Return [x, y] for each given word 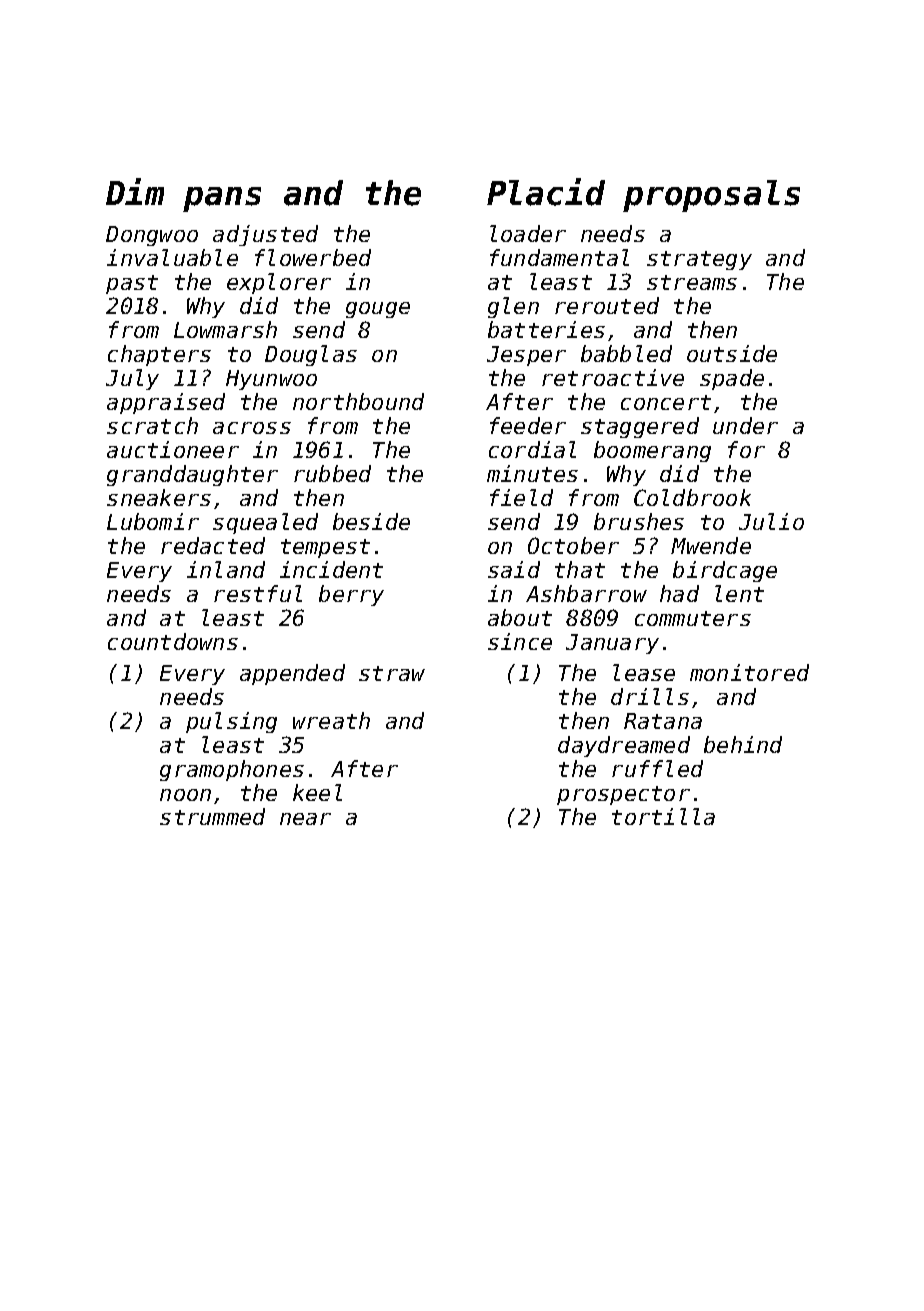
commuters [693, 618]
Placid [546, 192]
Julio [771, 521]
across [252, 428]
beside [371, 521]
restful [258, 593]
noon [185, 795]
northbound [358, 401]
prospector [623, 795]
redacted [213, 545]
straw [392, 673]
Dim [135, 191]
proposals [711, 196]
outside [732, 353]
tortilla [663, 816]
